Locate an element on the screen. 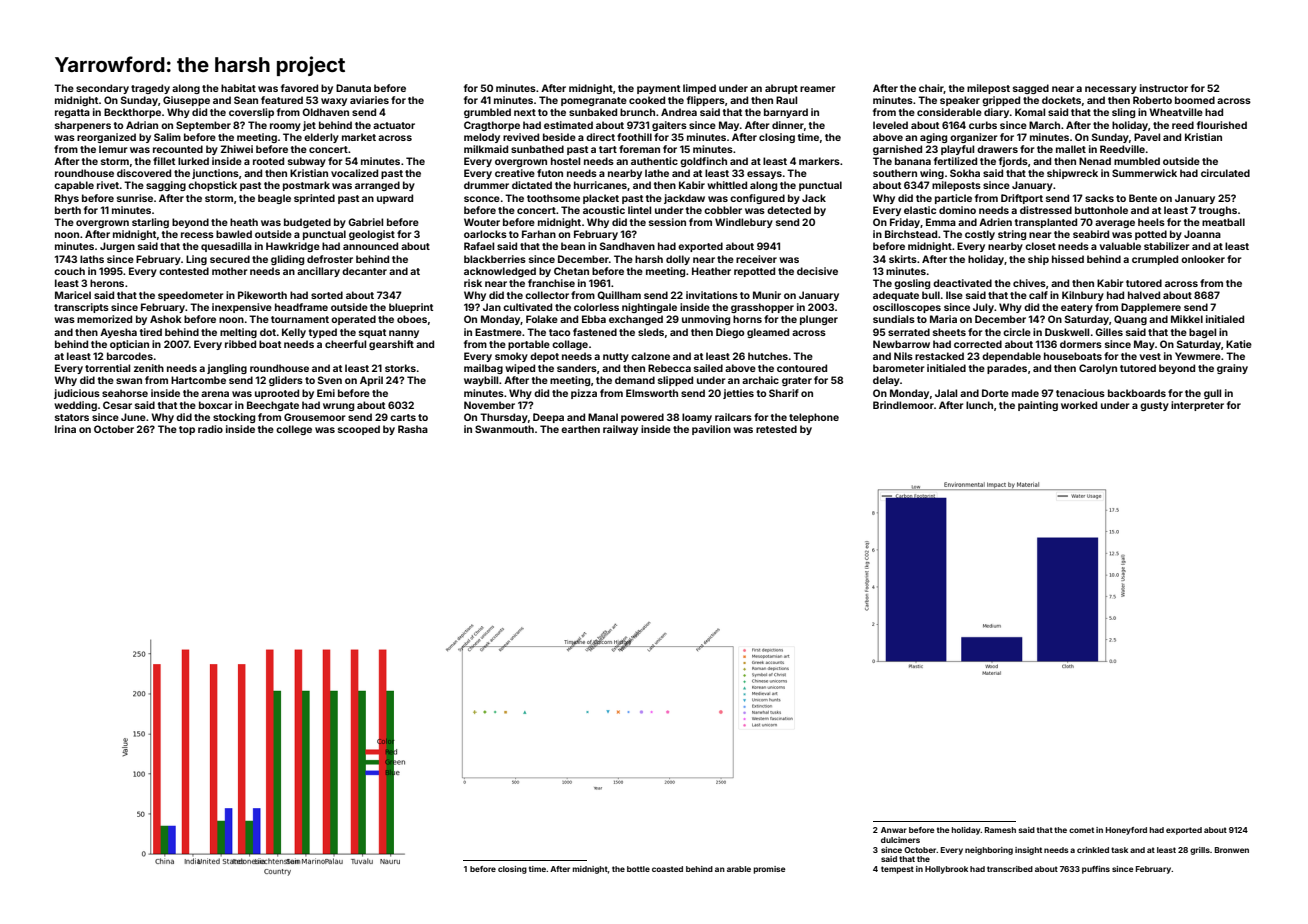 This screenshot has height=924, width=1308. bottle is located at coordinates (638, 869).
